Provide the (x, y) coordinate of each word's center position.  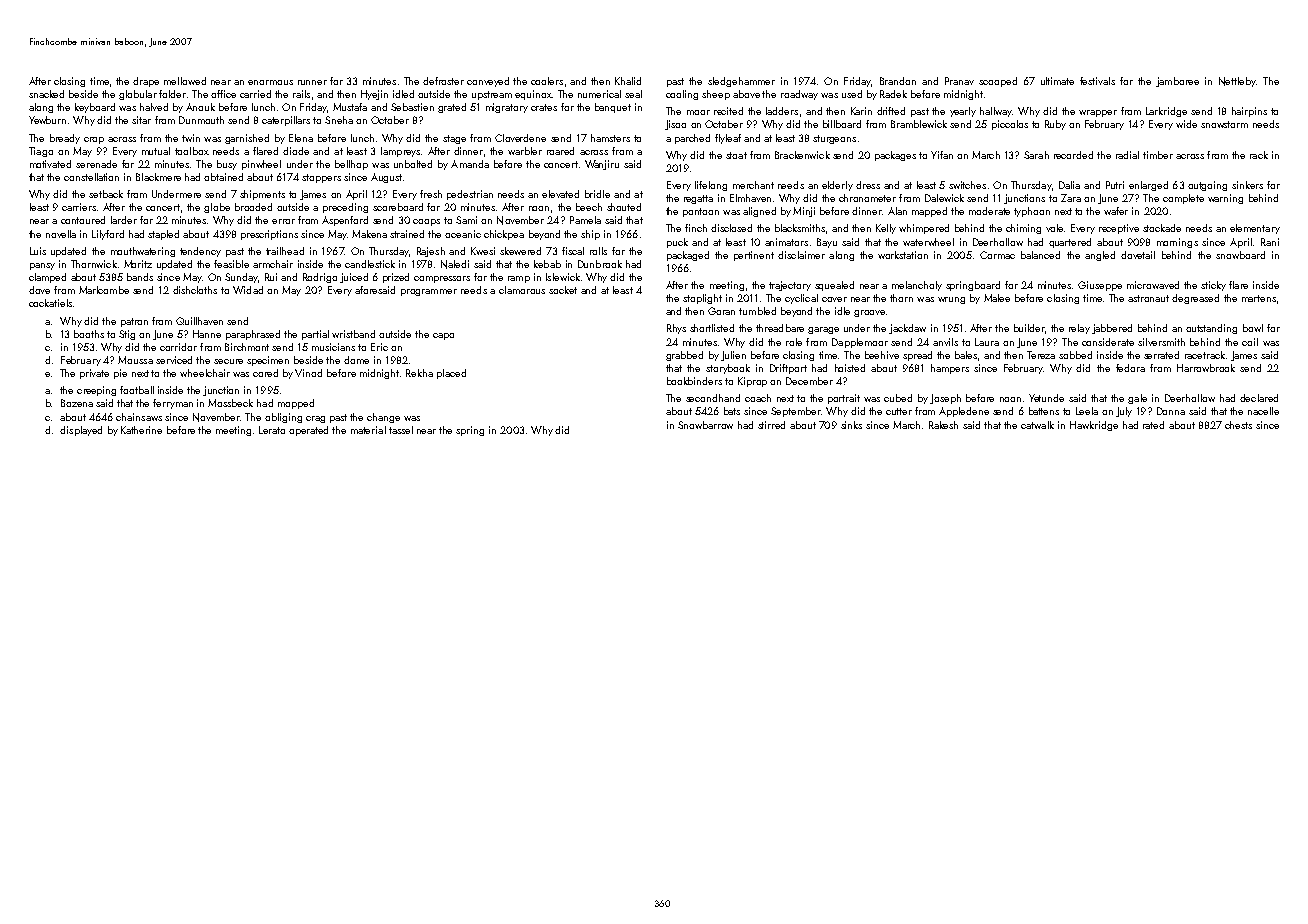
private (94, 374)
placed (451, 374)
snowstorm (1224, 124)
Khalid (628, 81)
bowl (1253, 328)
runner (312, 82)
